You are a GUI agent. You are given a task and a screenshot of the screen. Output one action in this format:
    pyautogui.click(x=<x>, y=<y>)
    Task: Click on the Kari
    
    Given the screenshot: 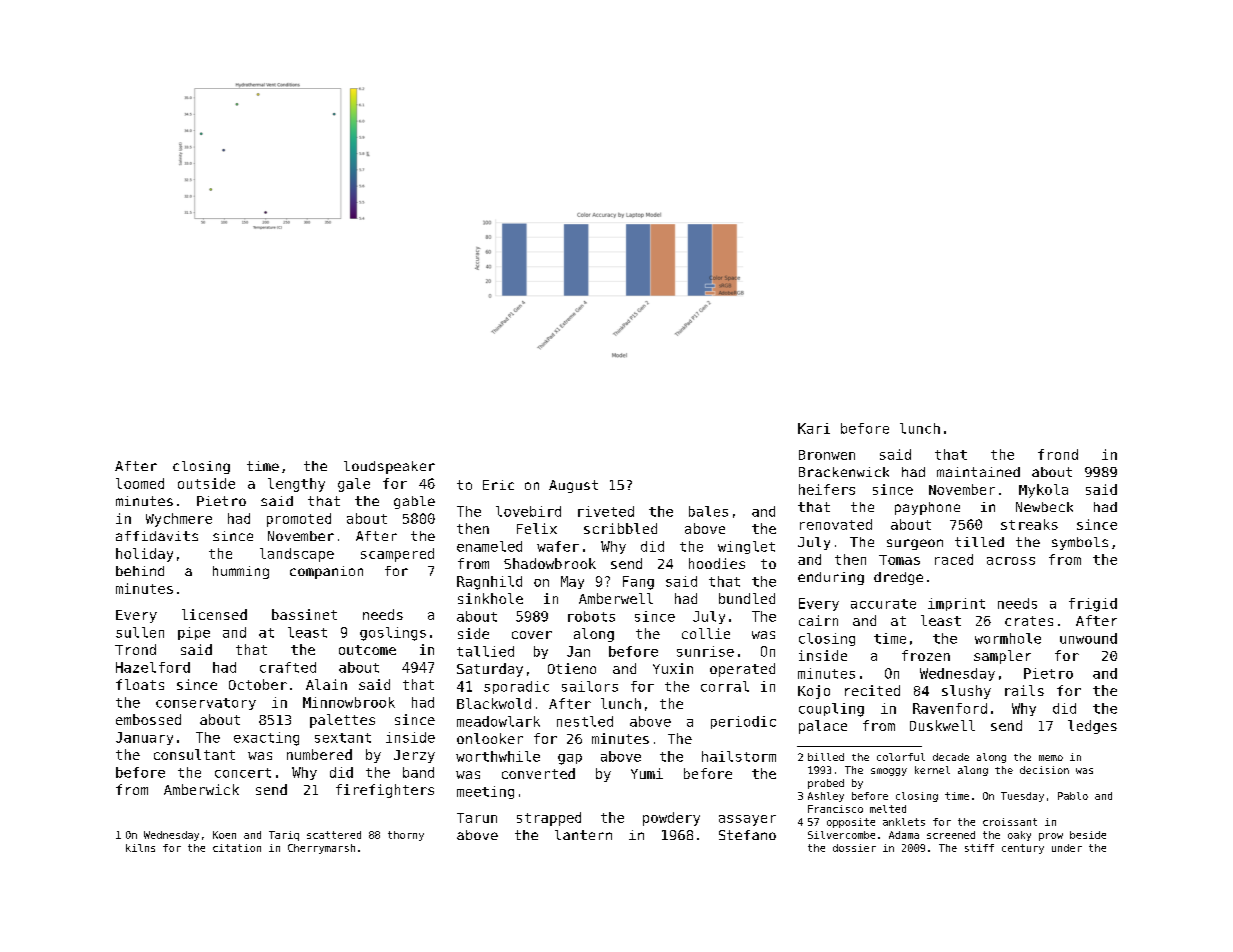 What is the action you would take?
    pyautogui.click(x=814, y=428)
